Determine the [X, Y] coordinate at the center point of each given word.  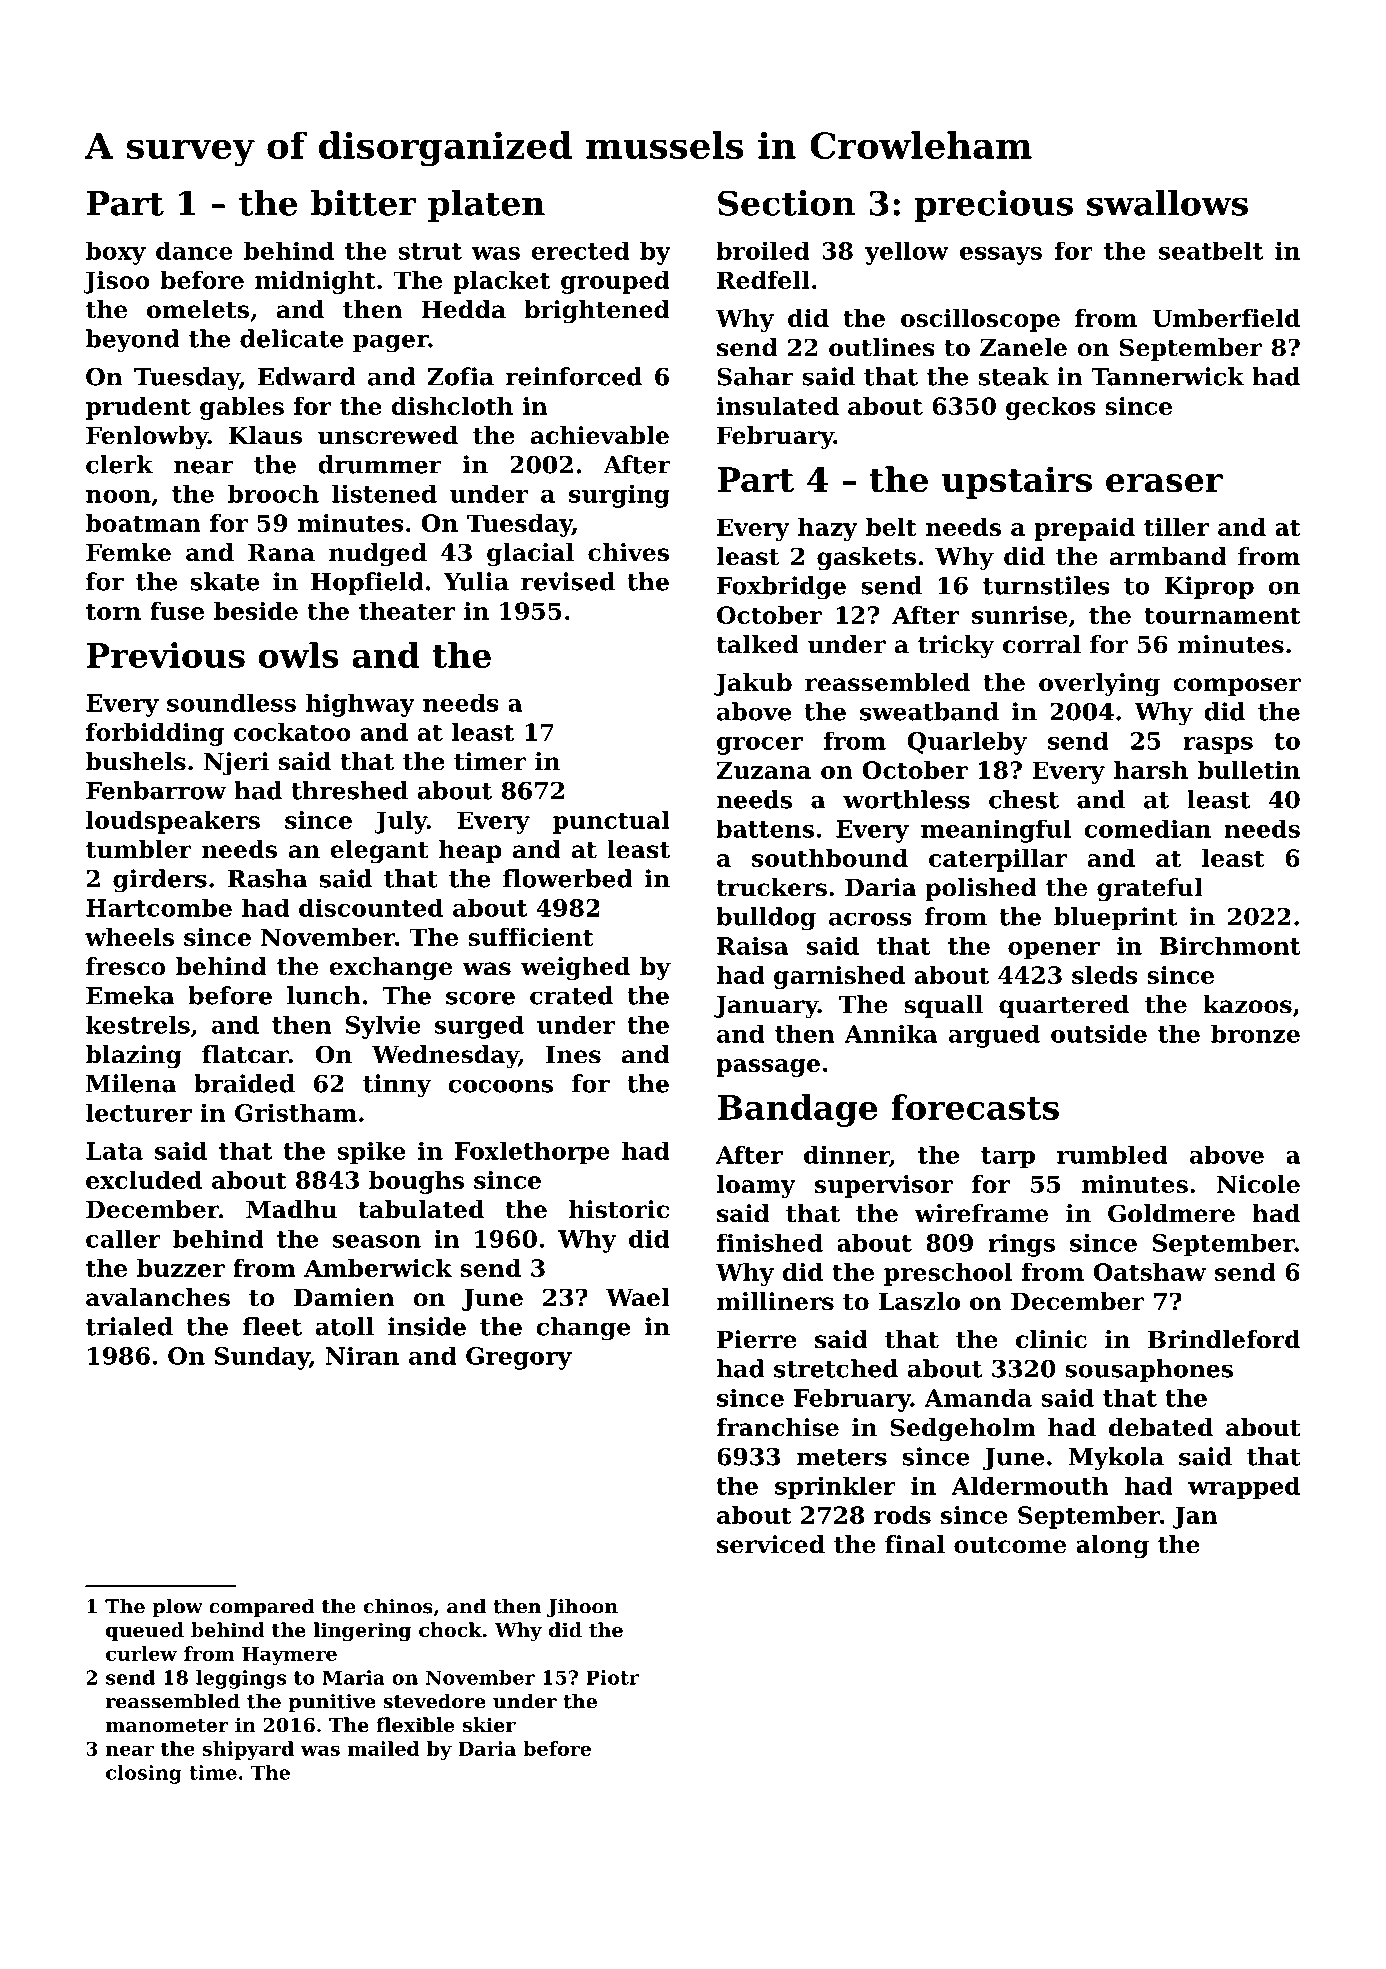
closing [144, 1774]
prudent [138, 408]
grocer [760, 746]
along [1112, 1546]
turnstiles [1046, 585]
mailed [384, 1748]
